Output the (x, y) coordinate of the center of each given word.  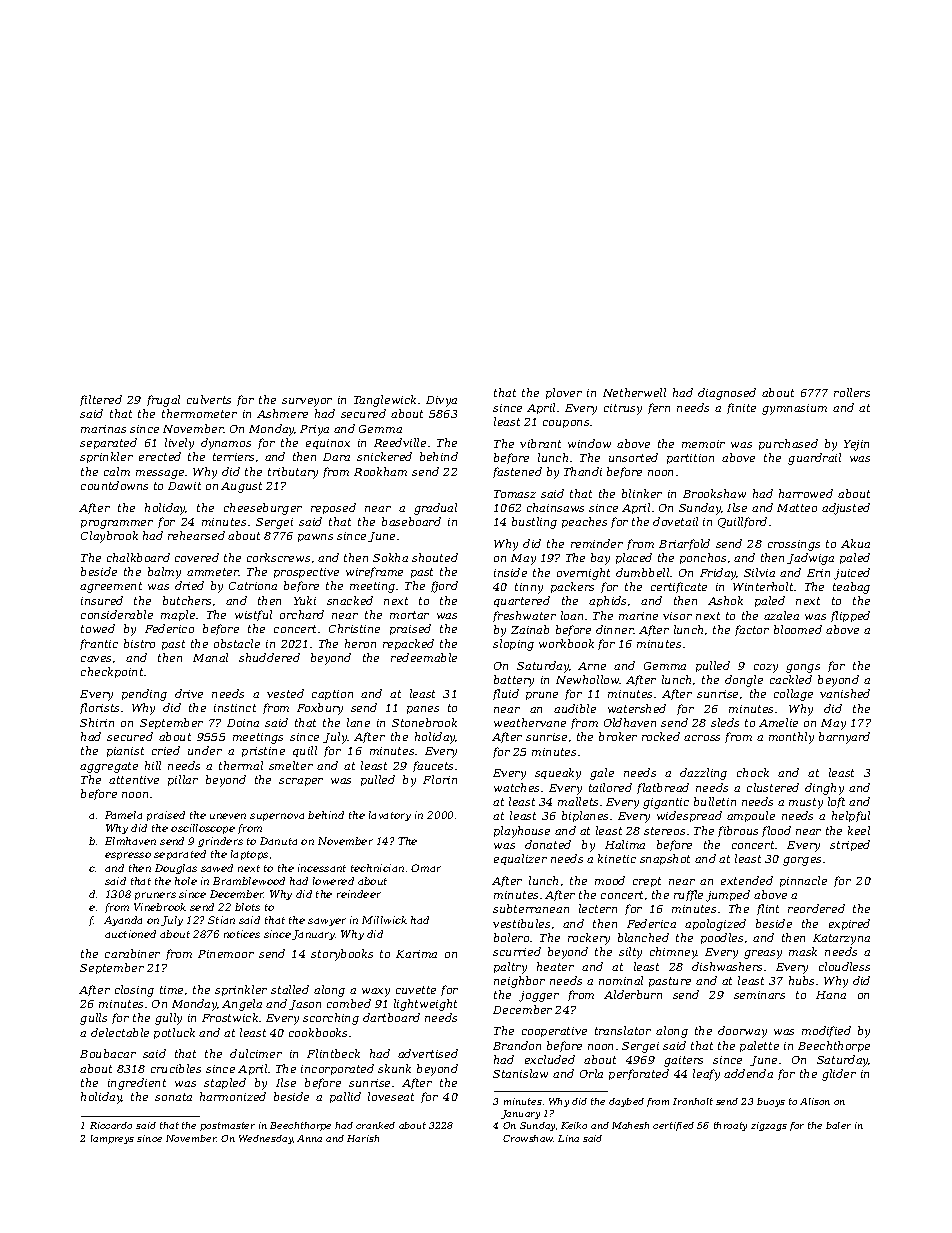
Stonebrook (424, 722)
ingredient (137, 1084)
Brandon (517, 1045)
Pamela (123, 815)
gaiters (683, 1061)
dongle (744, 681)
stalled (290, 989)
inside (510, 572)
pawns (315, 538)
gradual (435, 509)
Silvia (759, 572)
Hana (831, 995)
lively (179, 444)
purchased (788, 444)
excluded (550, 1059)
